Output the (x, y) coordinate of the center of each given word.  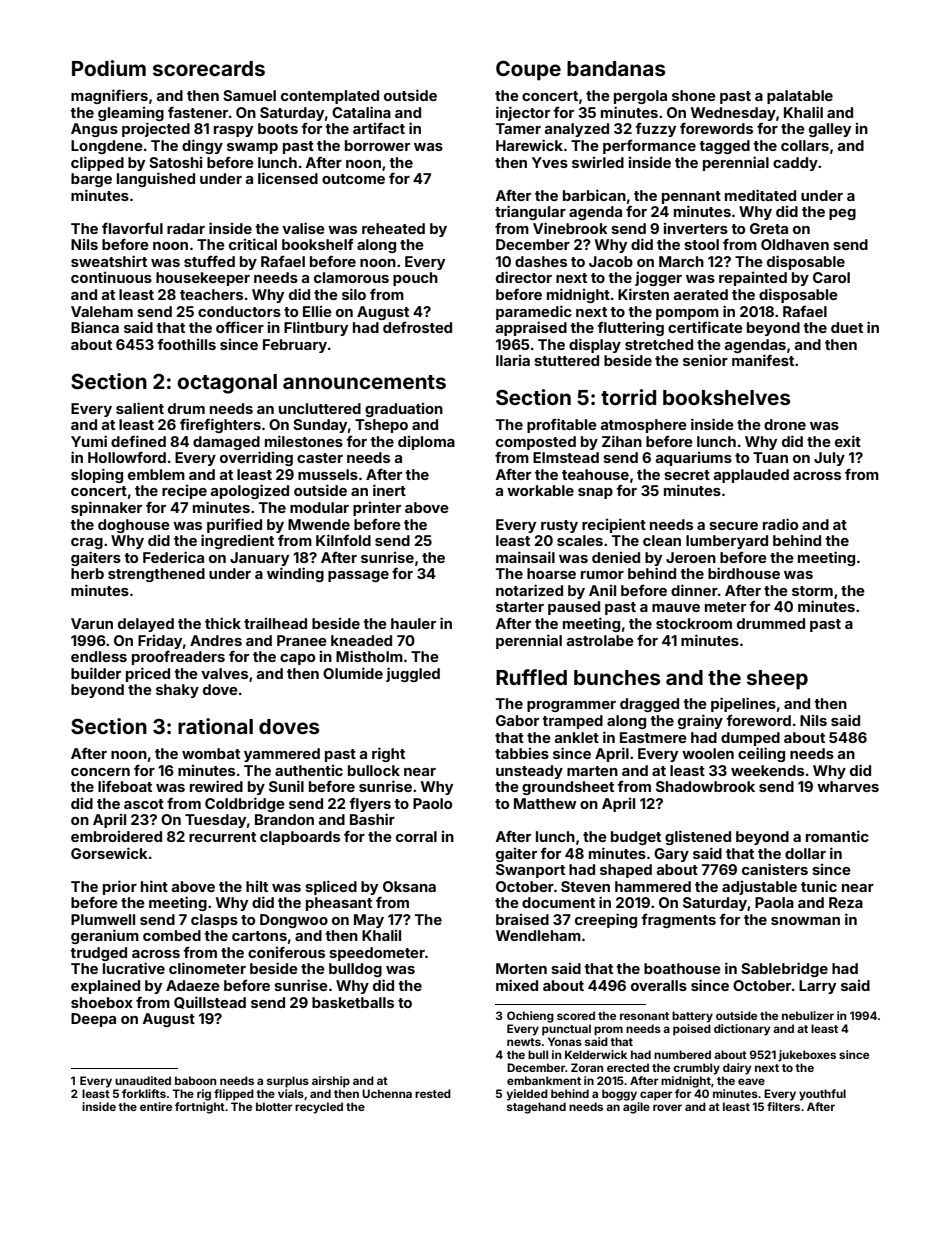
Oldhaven (795, 244)
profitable (562, 425)
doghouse (134, 526)
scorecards (209, 68)
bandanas (616, 68)
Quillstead (210, 1002)
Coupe (528, 70)
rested (433, 1093)
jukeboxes (807, 1056)
